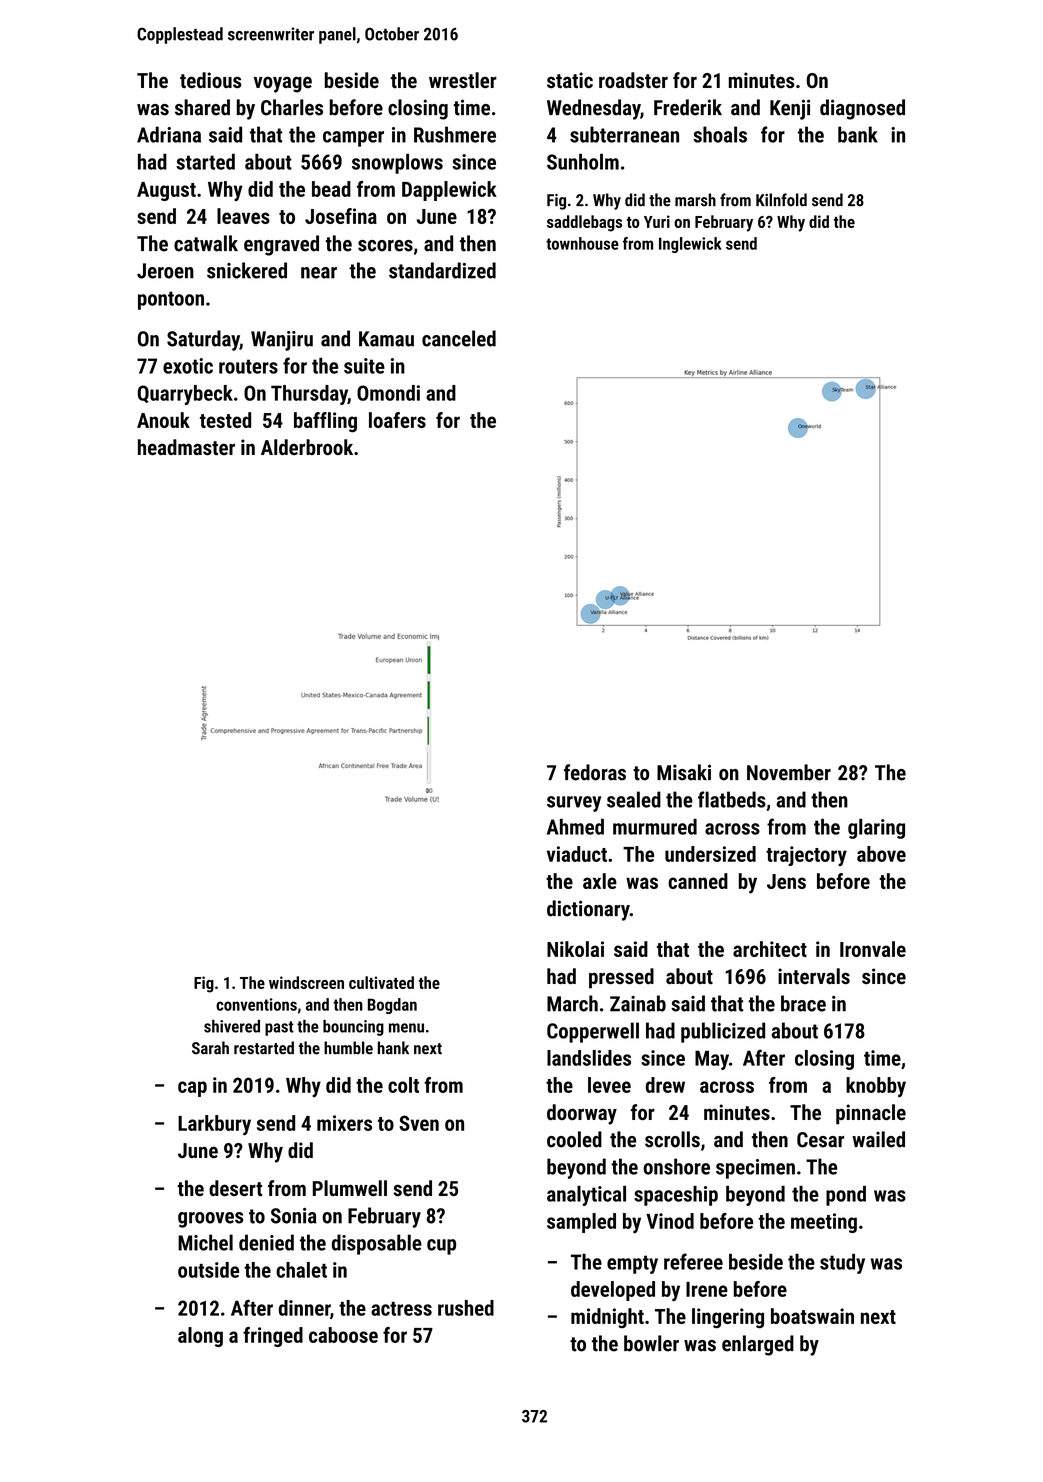 This document has width=1043, height=1482. I want to click on developed, so click(613, 1291).
